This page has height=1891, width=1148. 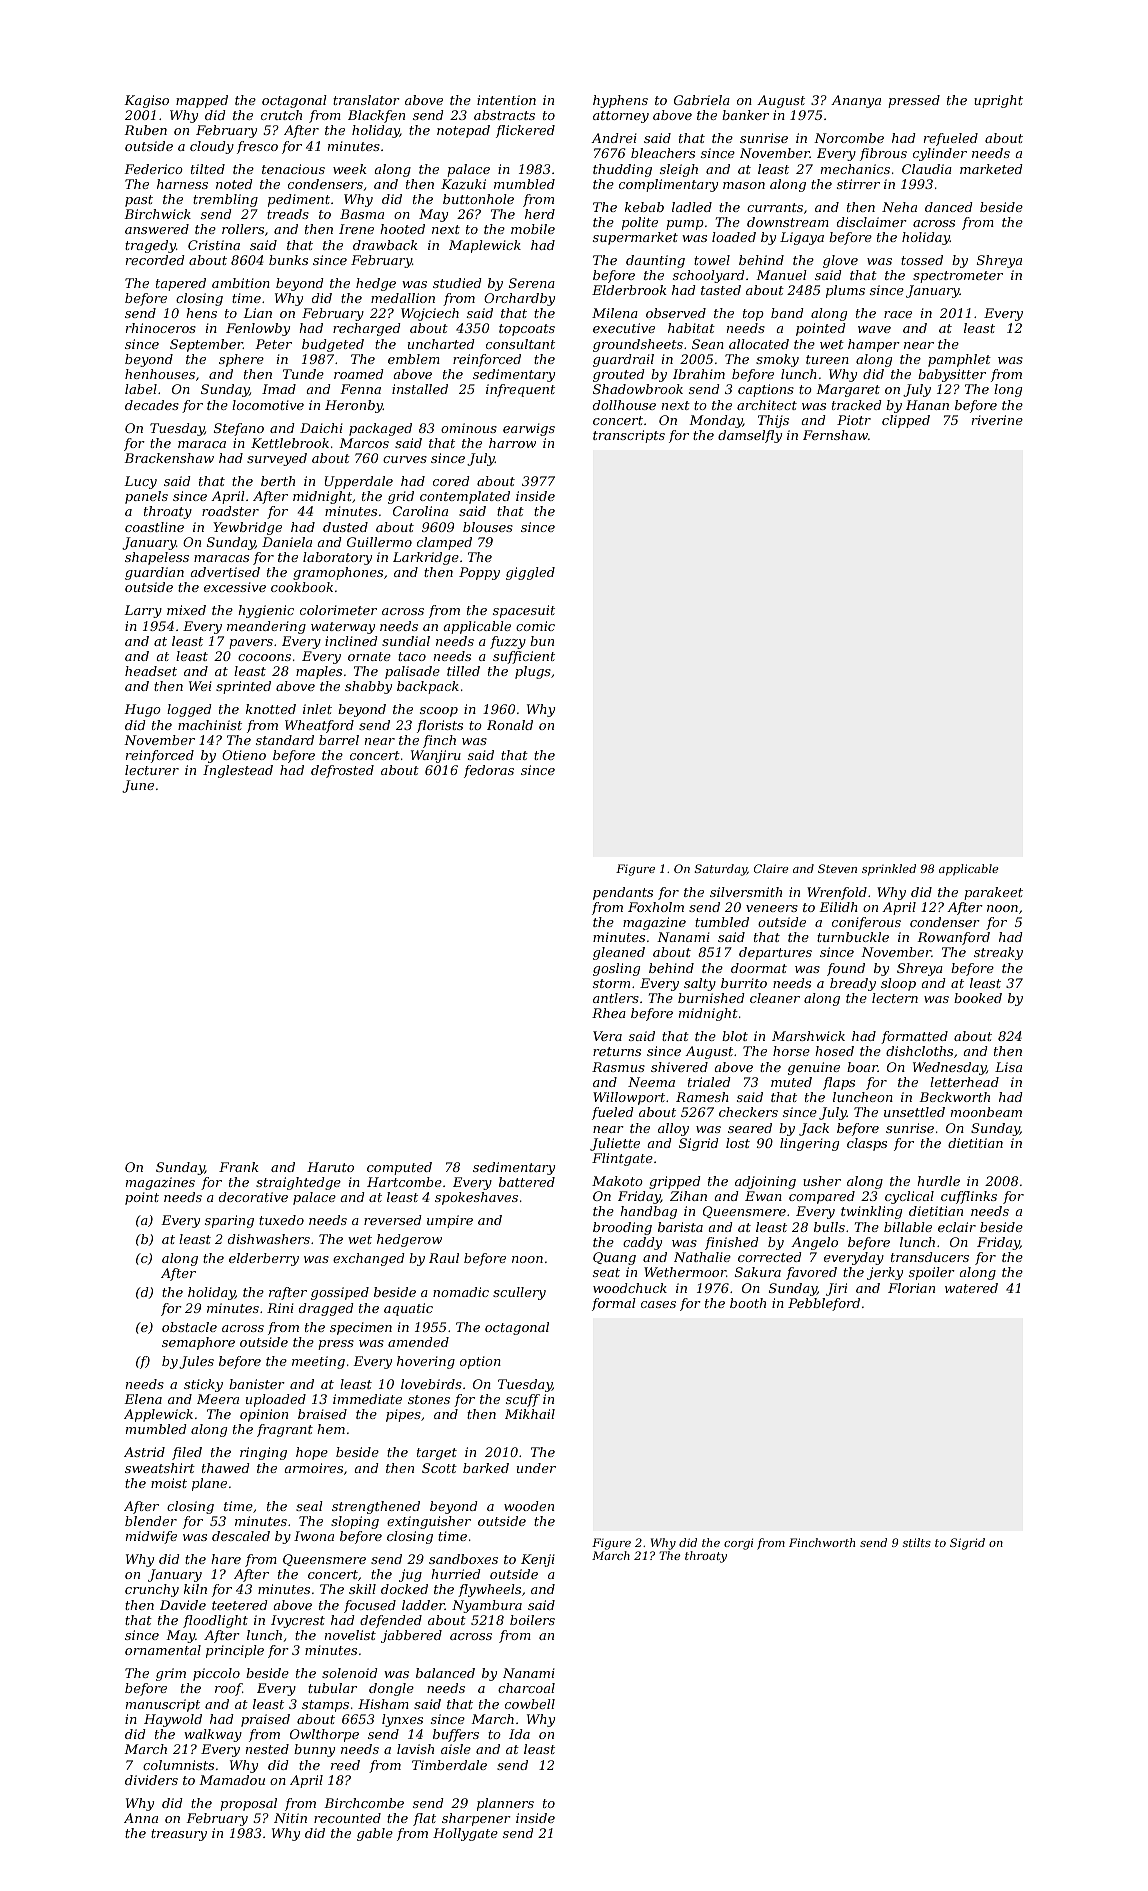 What do you see at coordinates (615, 1144) in the page?
I see `Juliette` at bounding box center [615, 1144].
